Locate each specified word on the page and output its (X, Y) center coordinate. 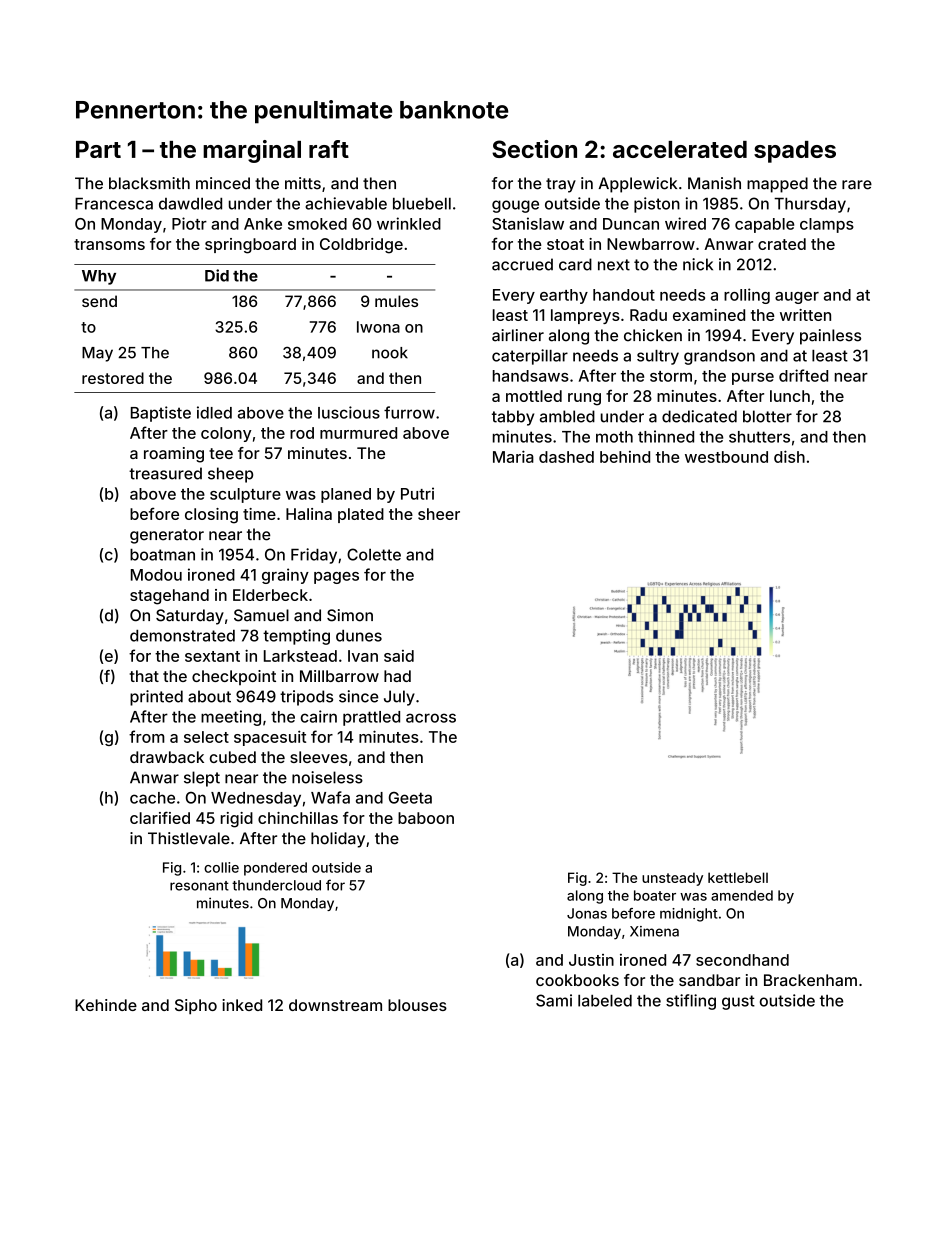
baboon (426, 818)
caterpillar (530, 357)
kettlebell (738, 877)
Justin (591, 960)
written (805, 315)
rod (302, 433)
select (206, 737)
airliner (518, 335)
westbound (726, 457)
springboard (250, 246)
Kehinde (106, 1005)
